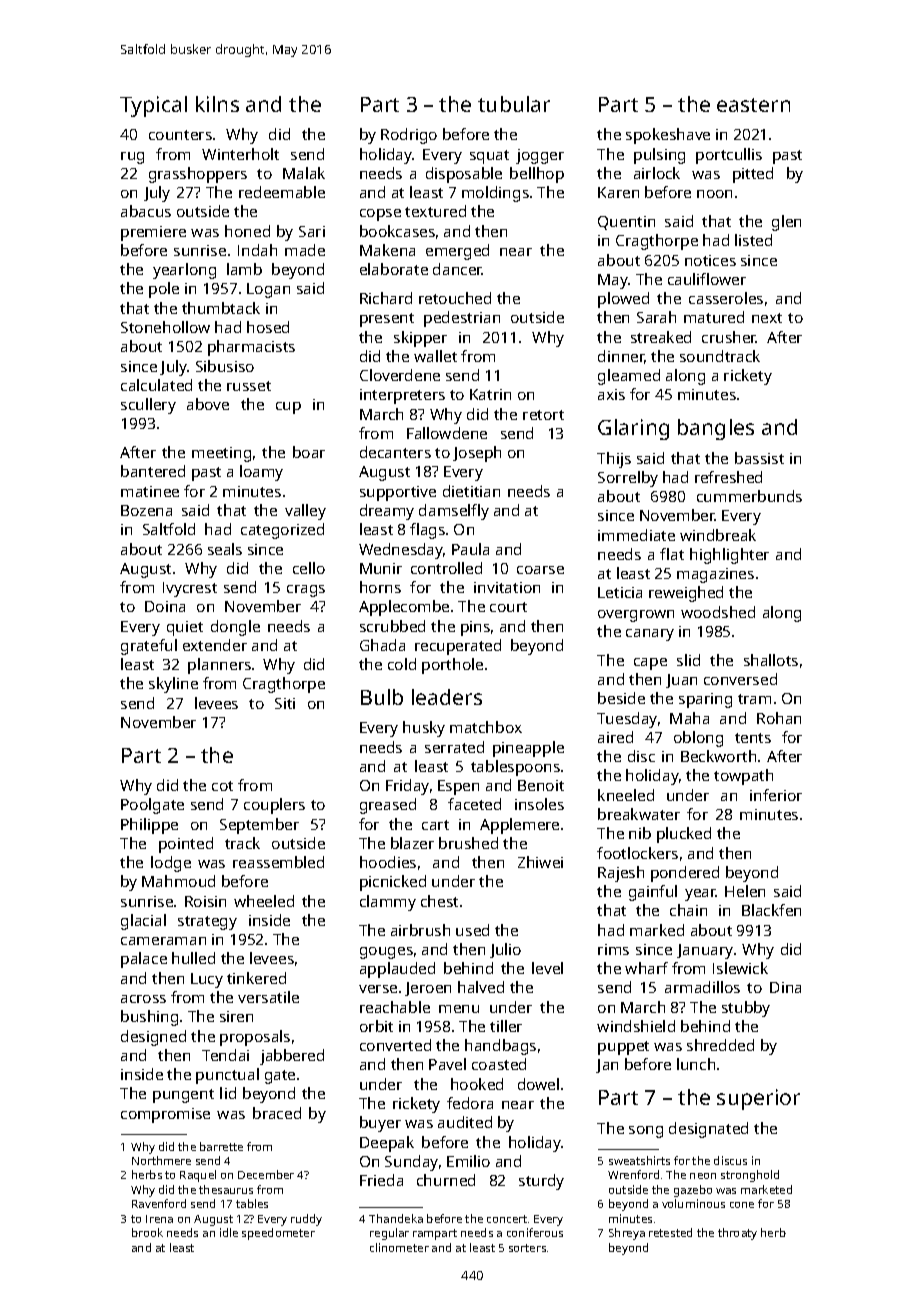  I want to click on above, so click(208, 404).
